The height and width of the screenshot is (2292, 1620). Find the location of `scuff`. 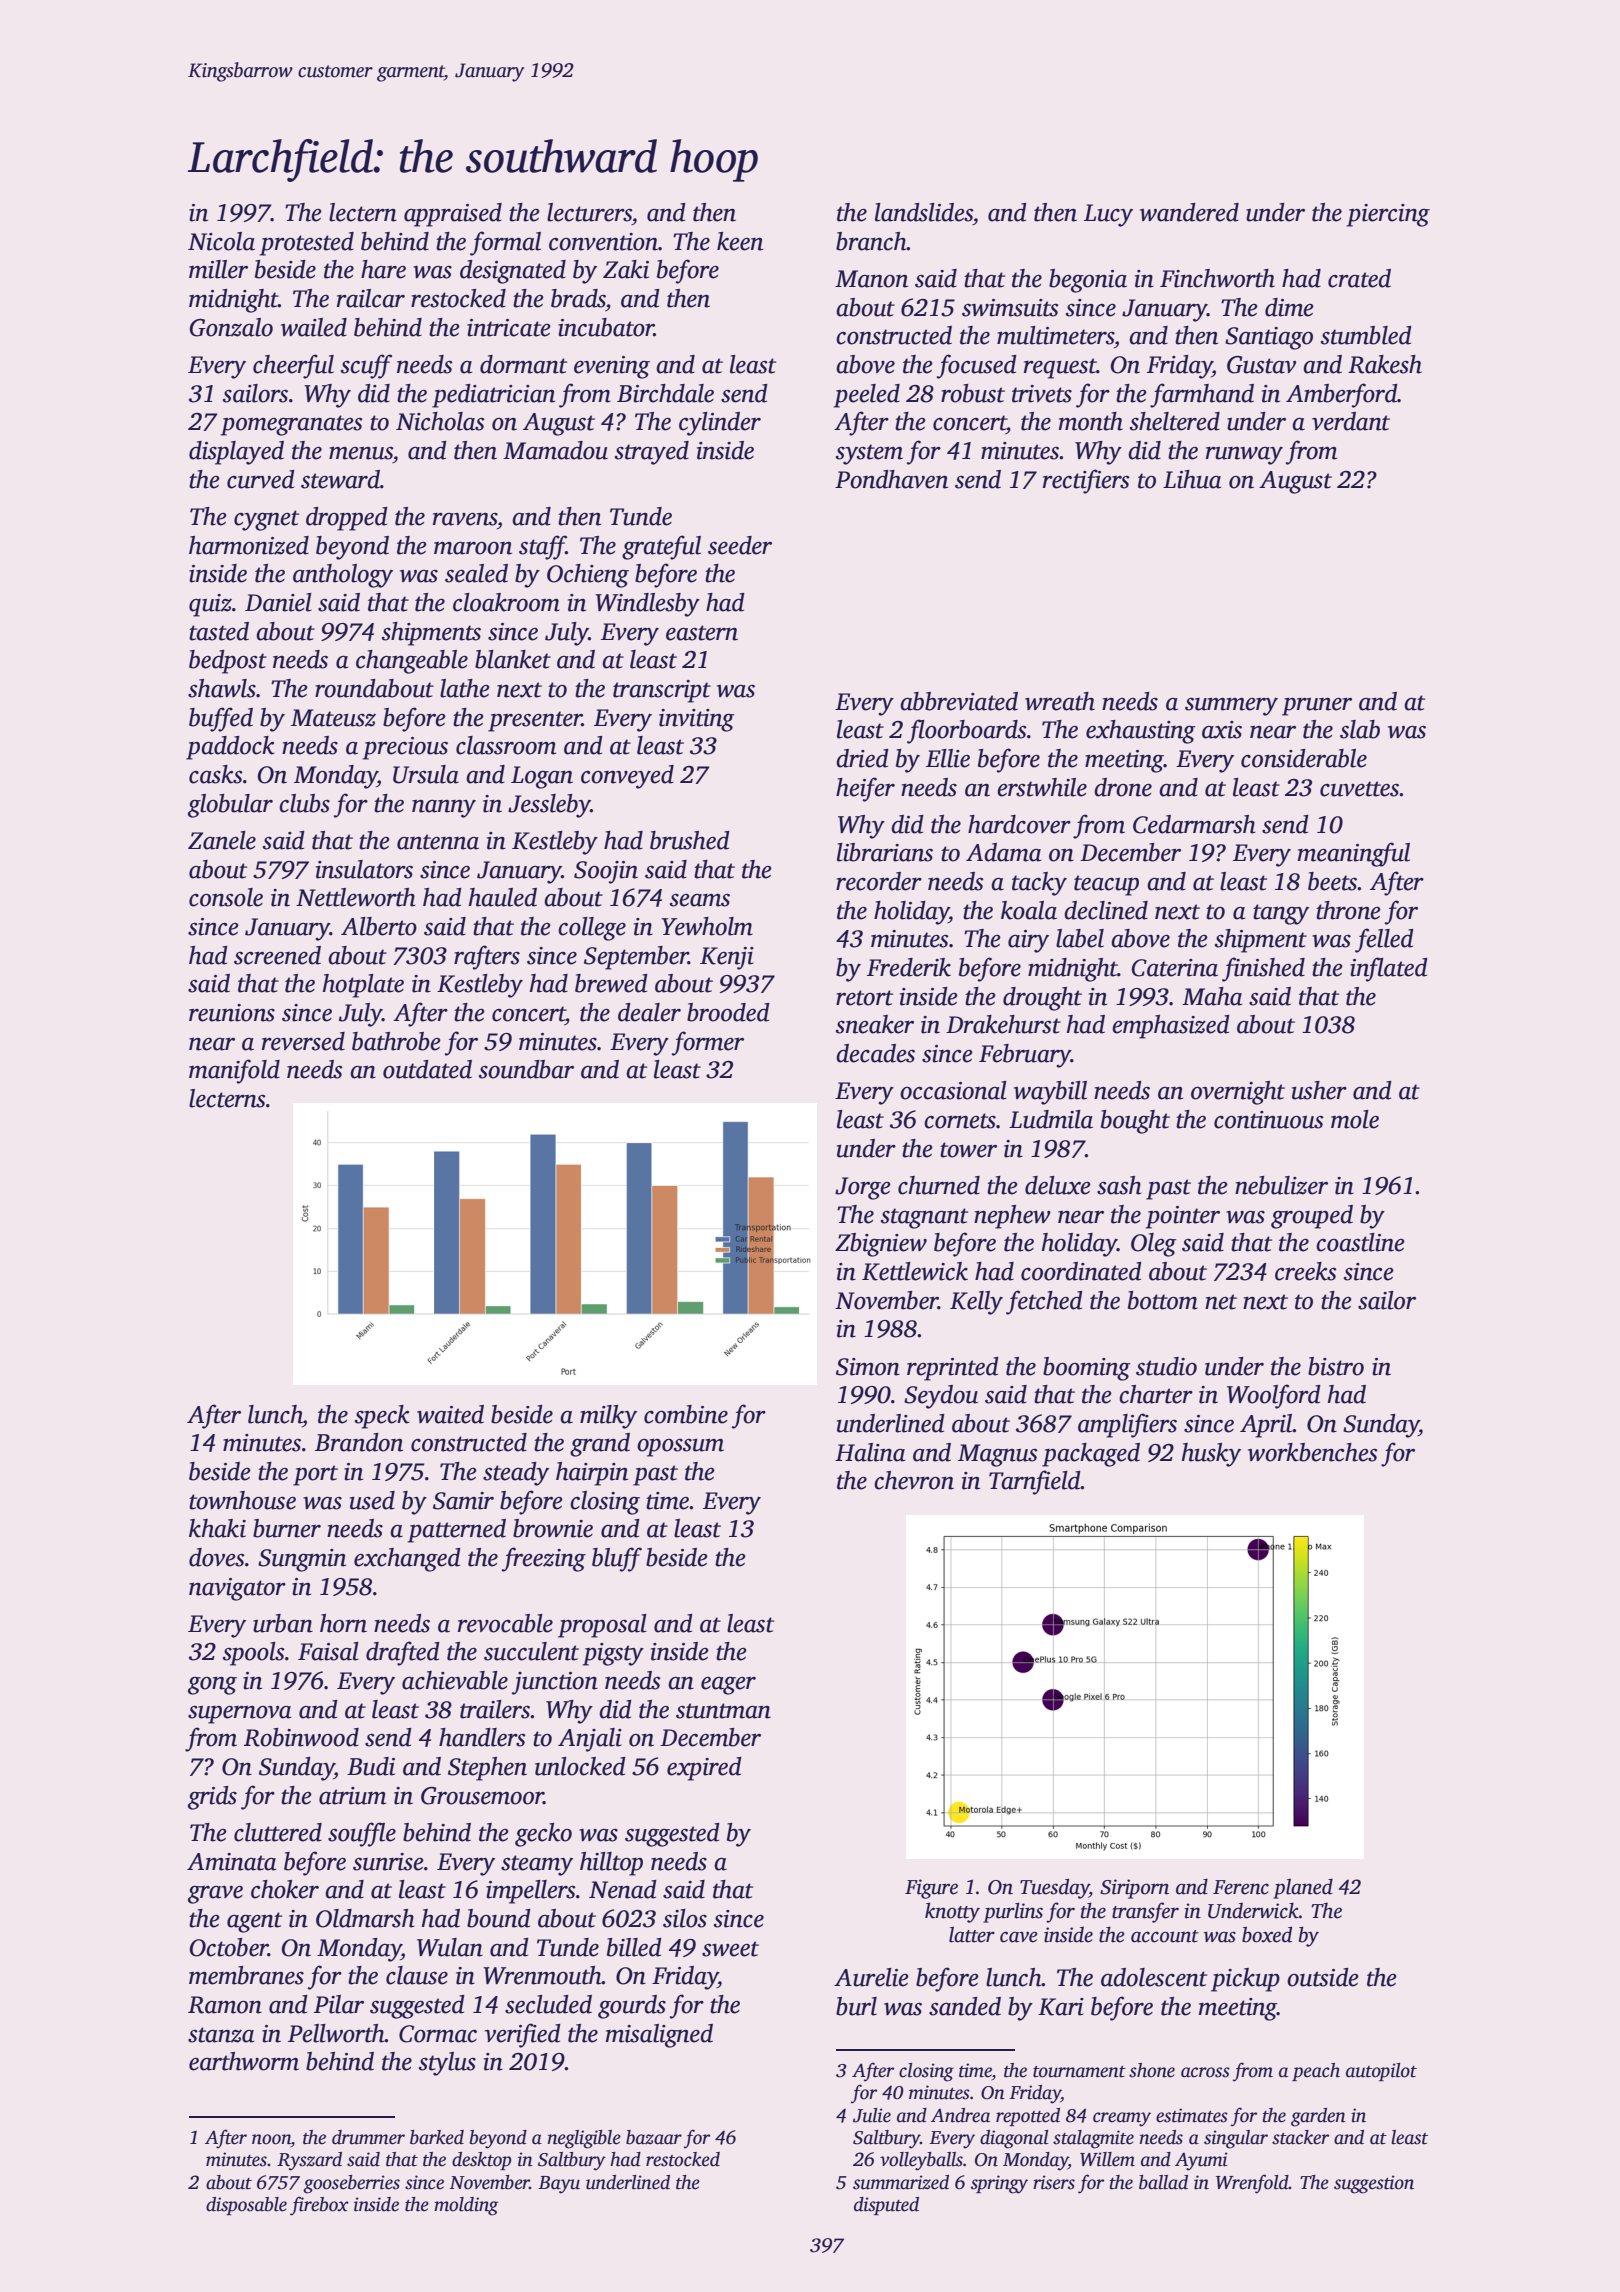

scuff is located at coordinates (366, 366).
